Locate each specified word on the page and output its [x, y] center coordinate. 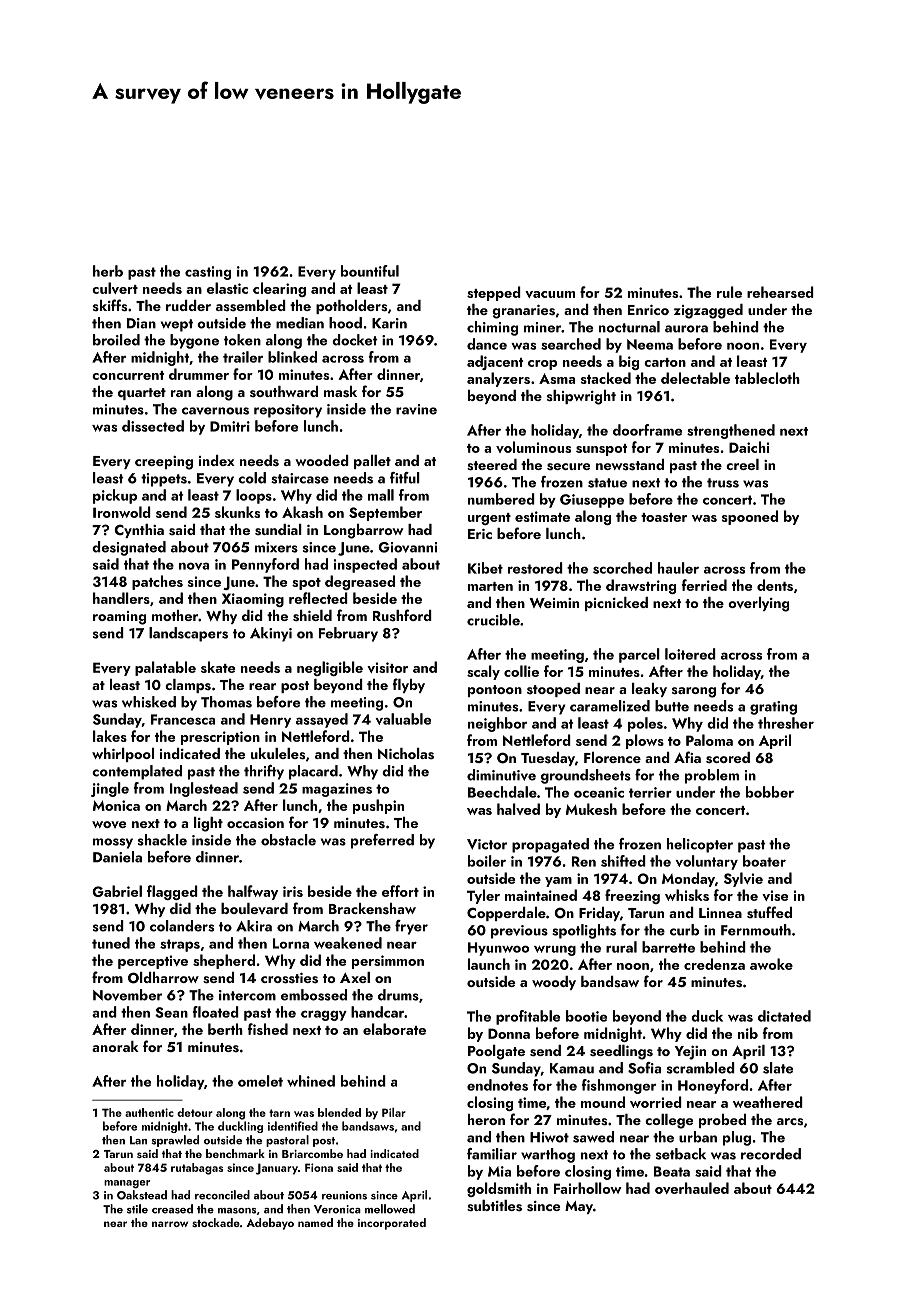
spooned [750, 517]
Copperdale [506, 914]
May [579, 1207]
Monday [688, 879]
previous [519, 932]
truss [723, 483]
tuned [111, 943]
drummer [199, 374]
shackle [162, 840]
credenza [714, 964]
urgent [489, 519]
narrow [170, 1224]
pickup [115, 496]
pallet [372, 462]
